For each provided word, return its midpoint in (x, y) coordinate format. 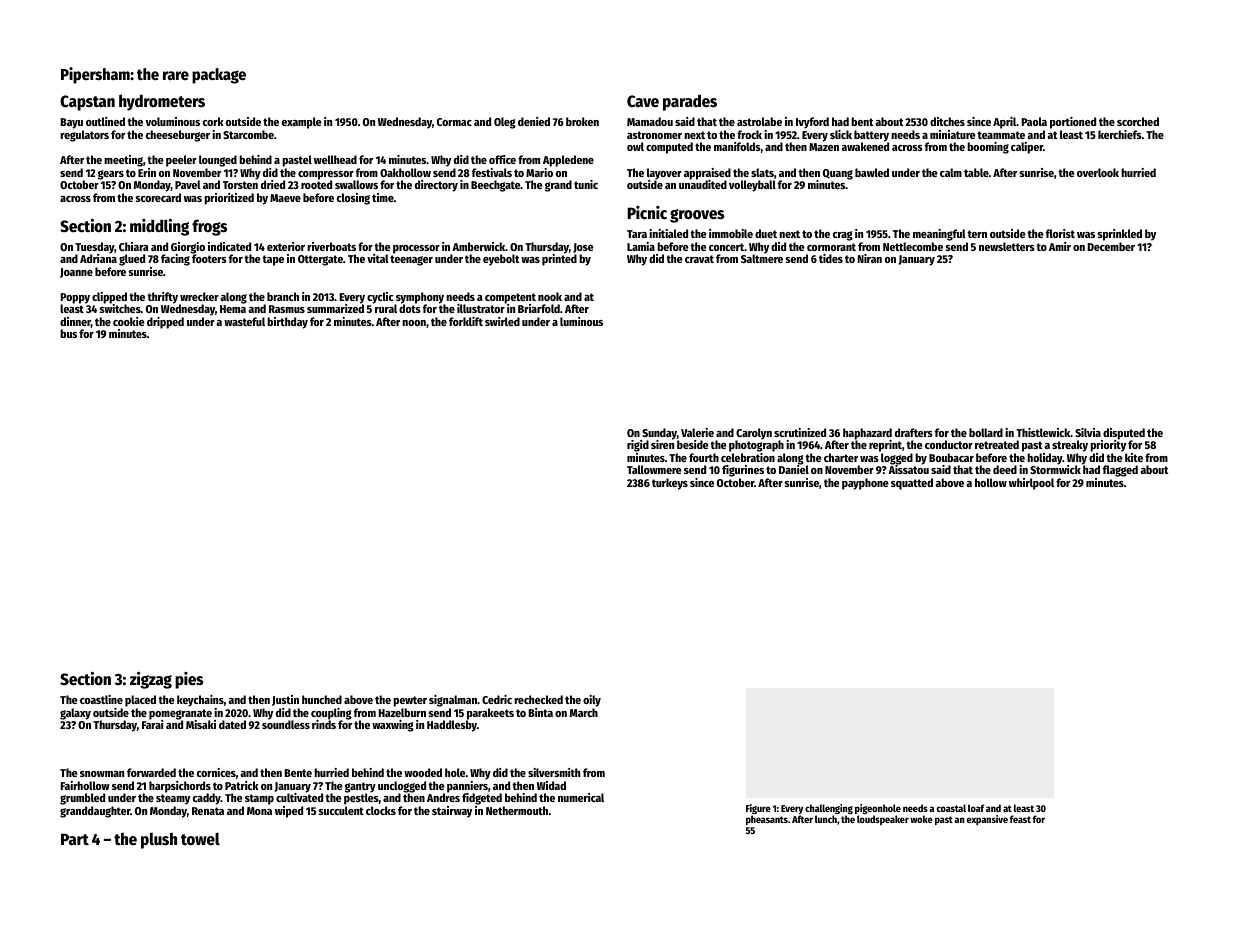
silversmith (554, 772)
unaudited (703, 184)
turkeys (670, 484)
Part (75, 839)
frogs (209, 227)
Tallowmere (654, 469)
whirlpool (1031, 484)
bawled (872, 172)
